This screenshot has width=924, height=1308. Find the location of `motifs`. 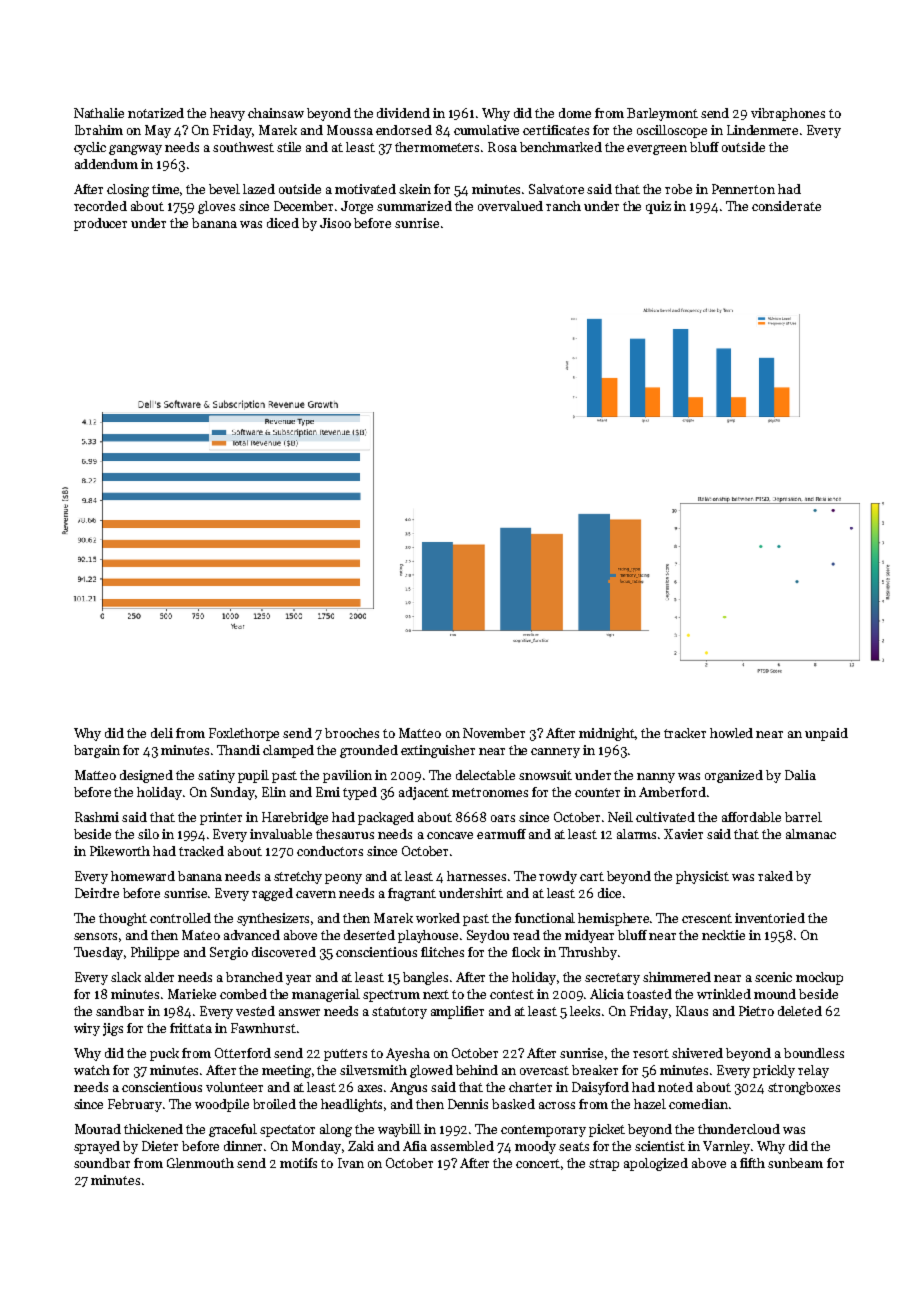

motifs is located at coordinates (298, 1163).
